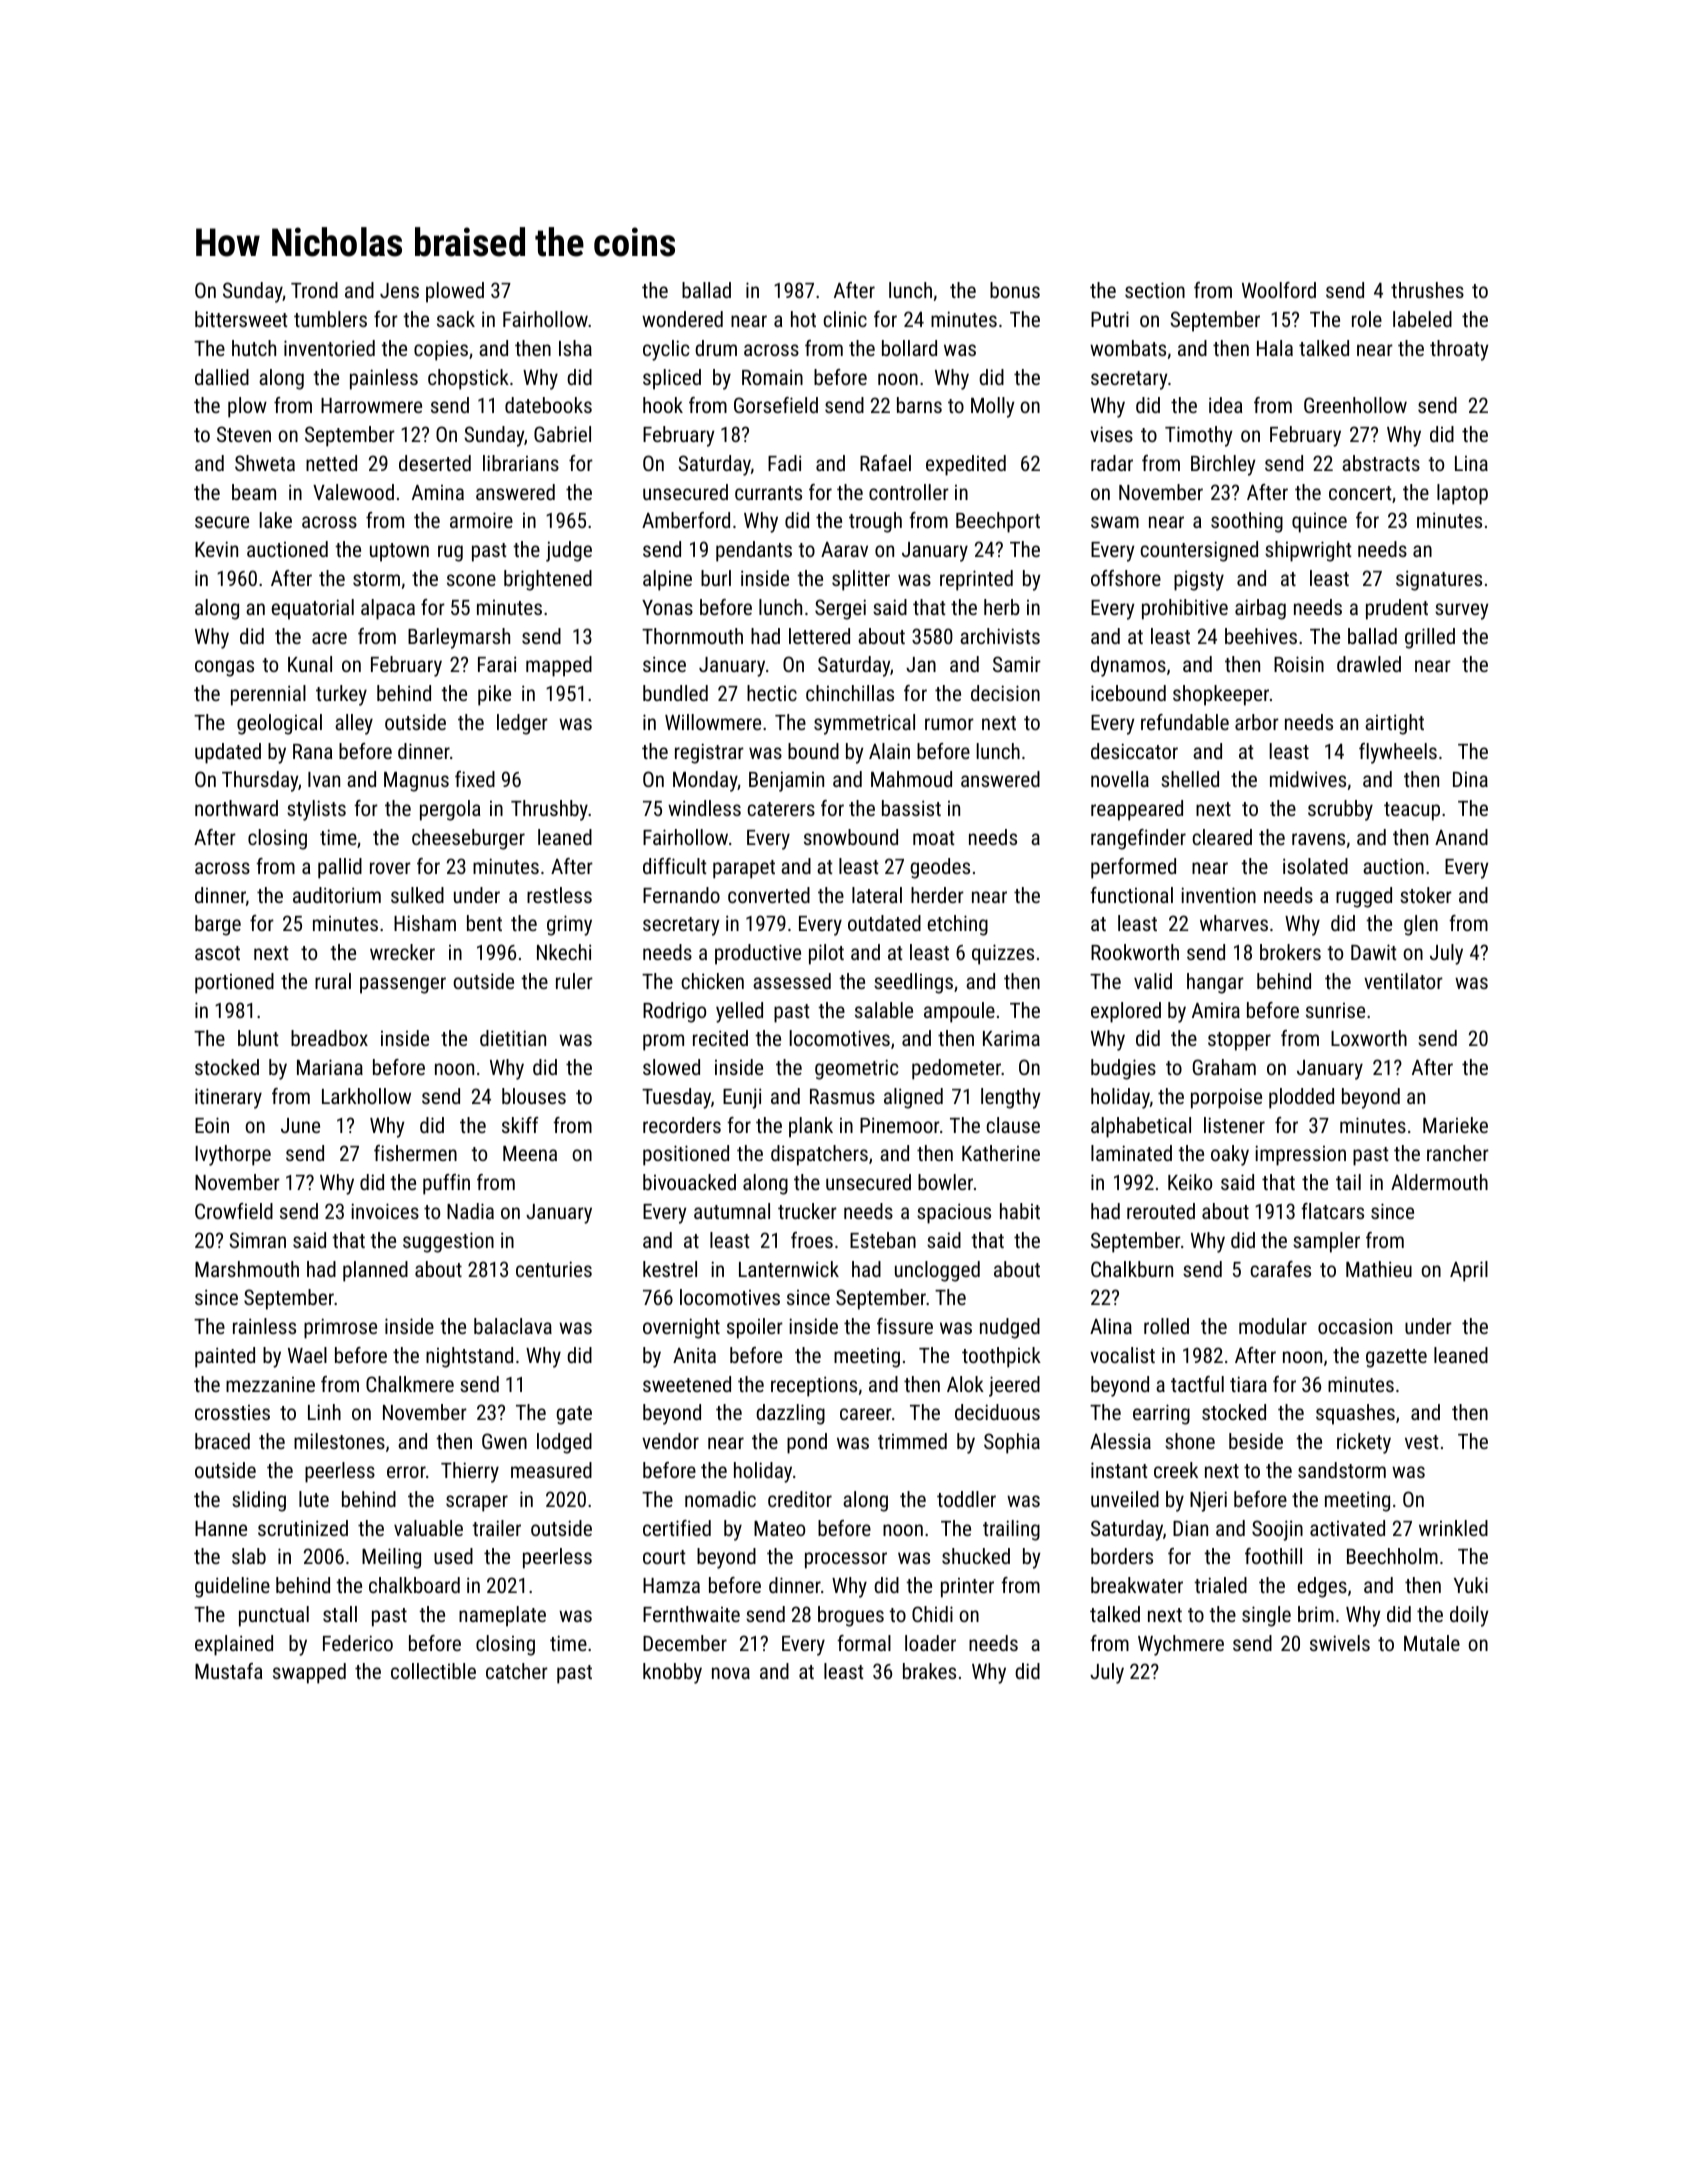 Image resolution: width=1683 pixels, height=2178 pixels. What do you see at coordinates (1155, 290) in the screenshot?
I see `section` at bounding box center [1155, 290].
